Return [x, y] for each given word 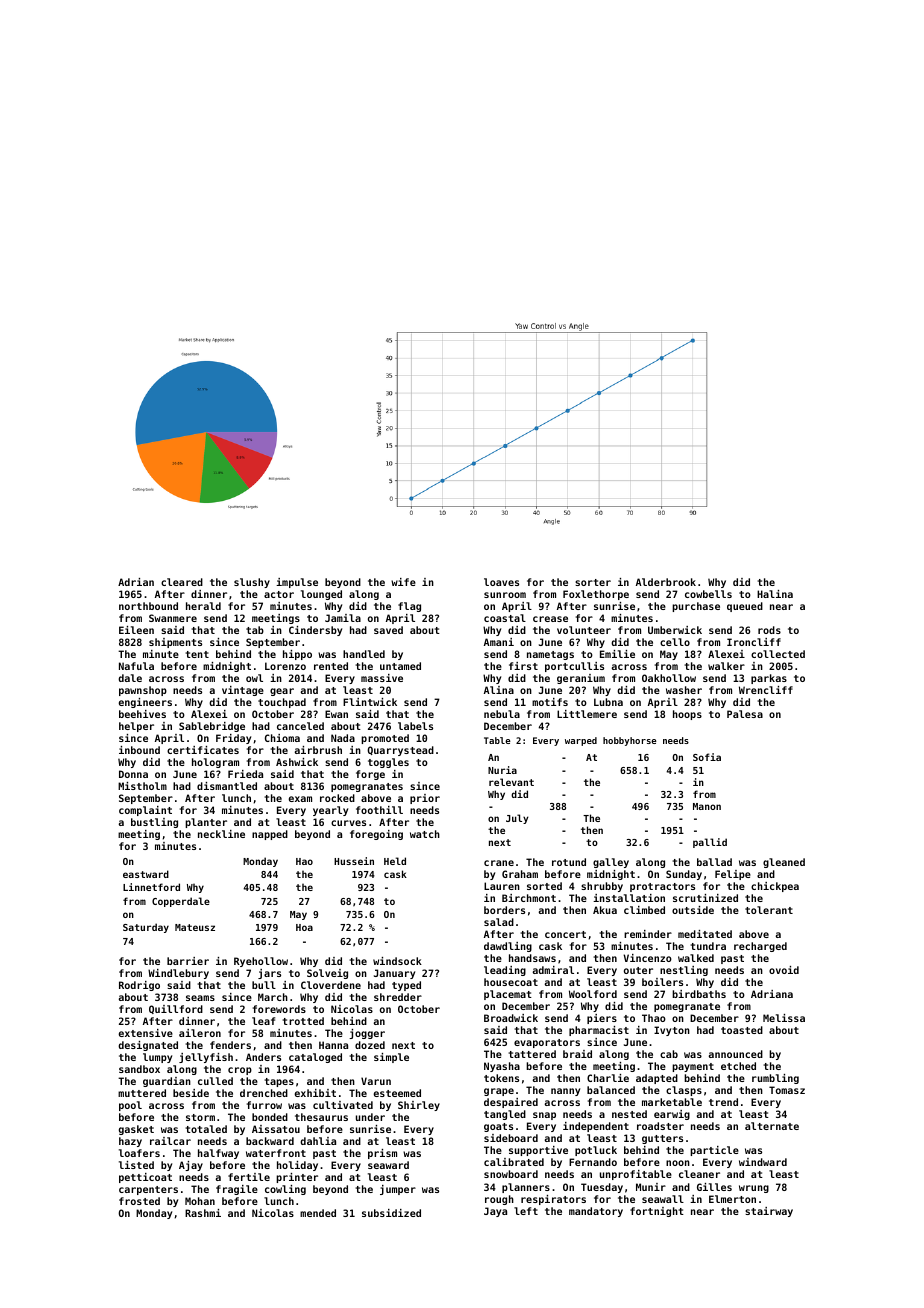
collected [778, 654]
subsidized [391, 1213]
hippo [297, 655]
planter [206, 823]
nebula [502, 714]
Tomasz [787, 1090]
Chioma [282, 738]
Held [395, 861]
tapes [279, 1082]
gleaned [784, 863]
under [370, 1117]
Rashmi [203, 1213]
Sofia [707, 757]
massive [382, 678]
